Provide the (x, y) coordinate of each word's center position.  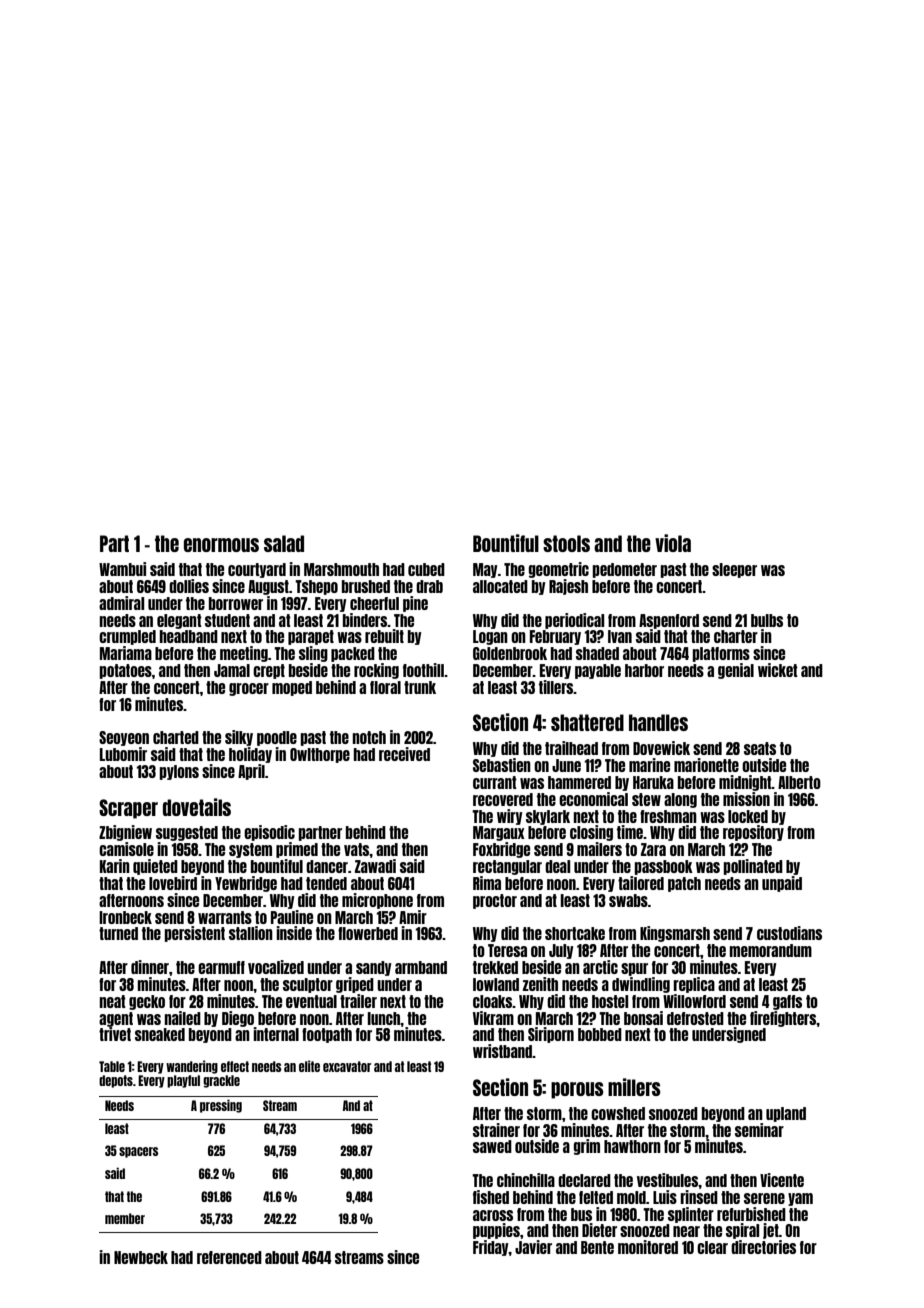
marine (649, 765)
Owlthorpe (320, 755)
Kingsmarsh (675, 934)
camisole (126, 849)
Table (112, 1066)
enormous (221, 545)
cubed (426, 569)
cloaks (492, 1001)
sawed (492, 1146)
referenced (229, 1257)
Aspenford (669, 621)
